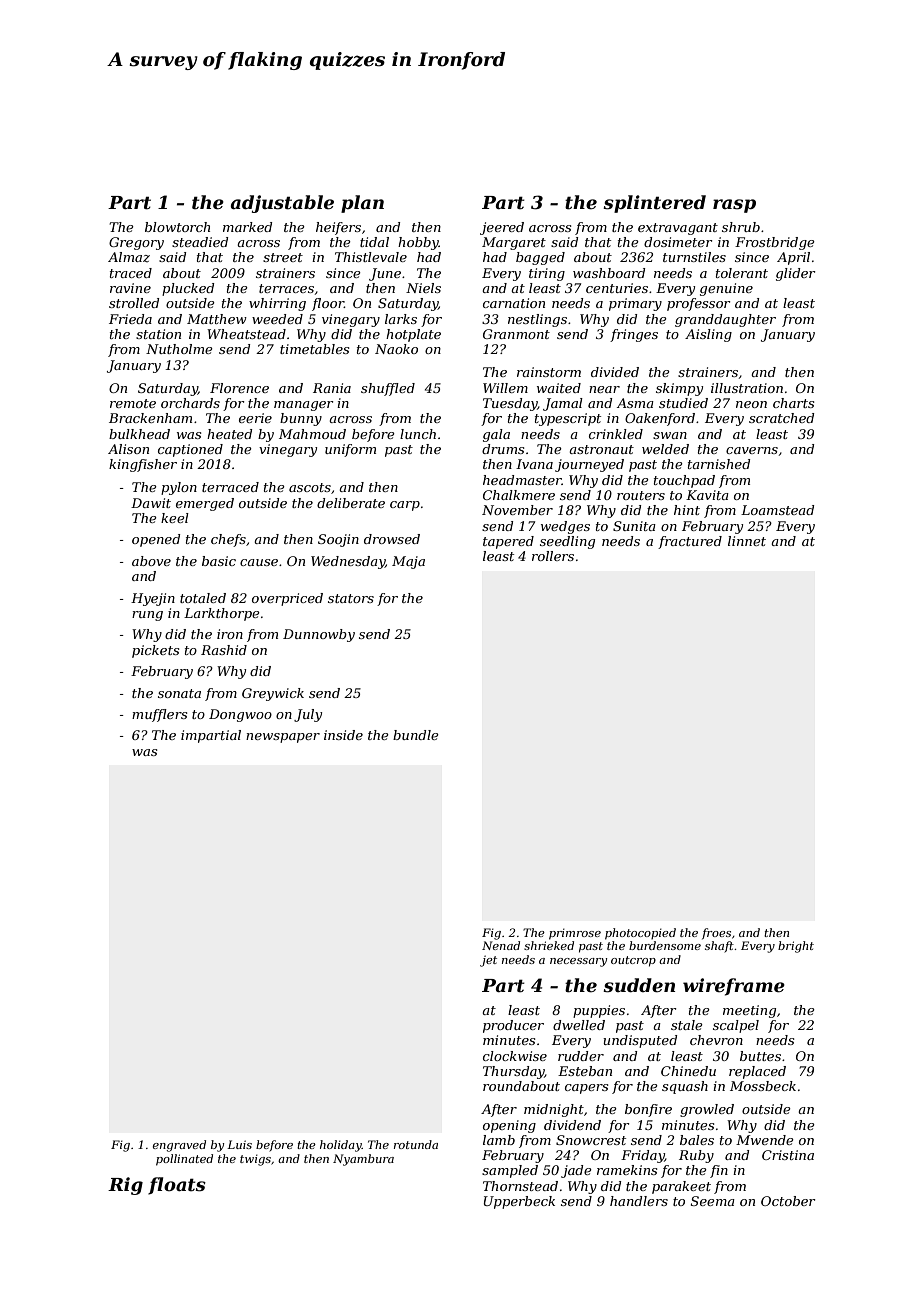 Image resolution: width=924 pixels, height=1308 pixels. What do you see at coordinates (362, 204) in the image?
I see `plan` at bounding box center [362, 204].
